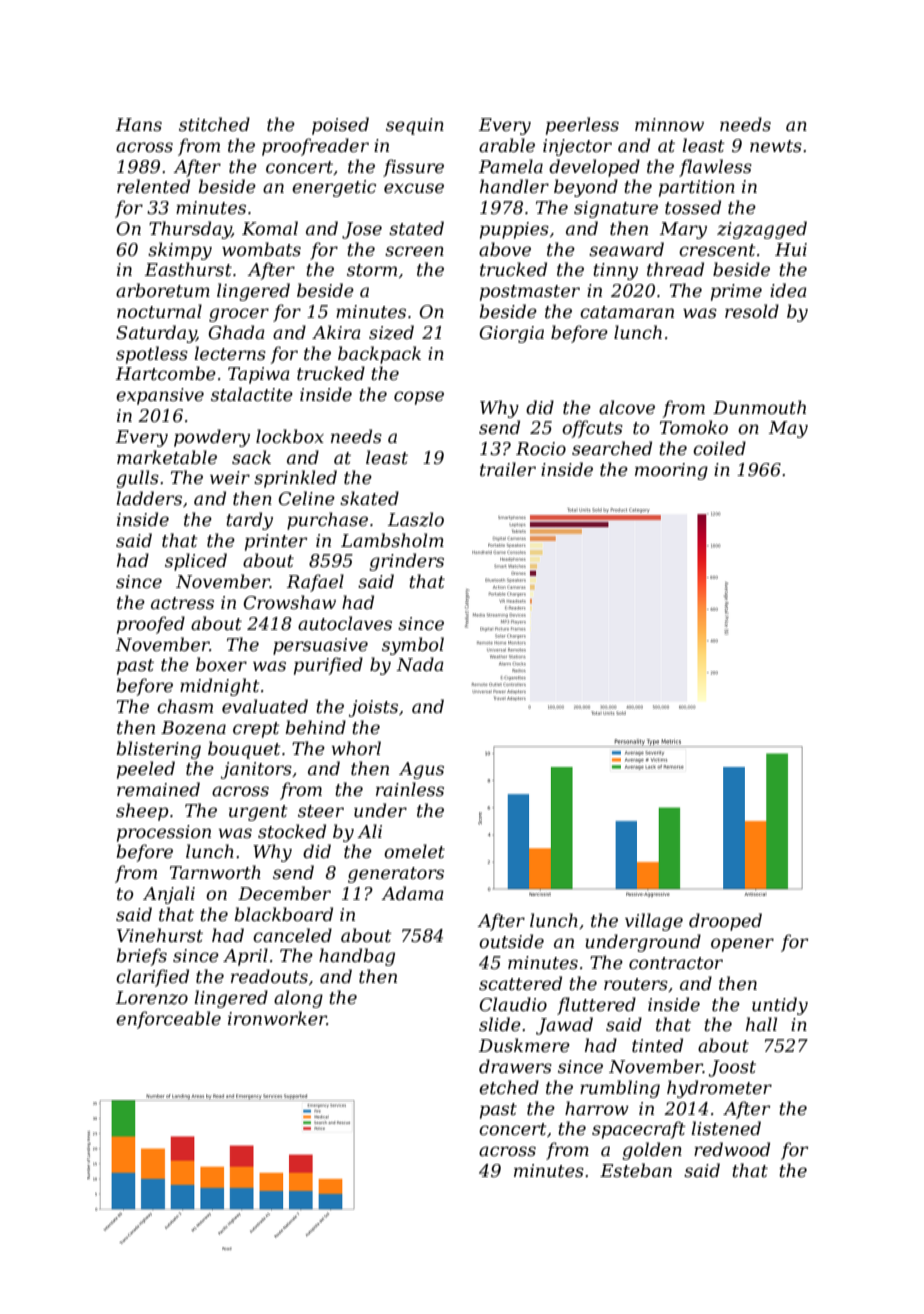  I want to click on drooped, so click(725, 922).
